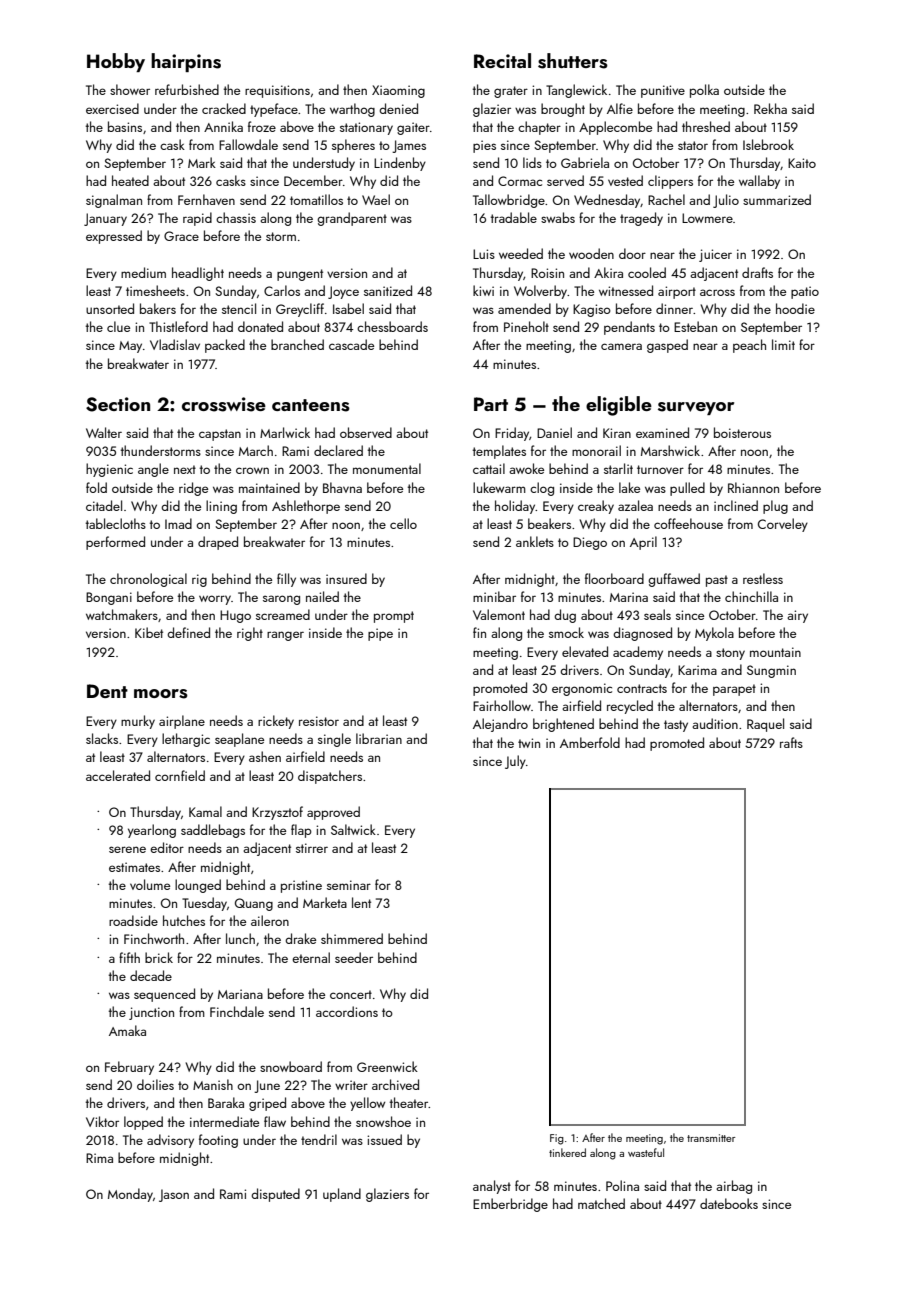 Image resolution: width=908 pixels, height=1316 pixels. I want to click on Rekha, so click(770, 108).
